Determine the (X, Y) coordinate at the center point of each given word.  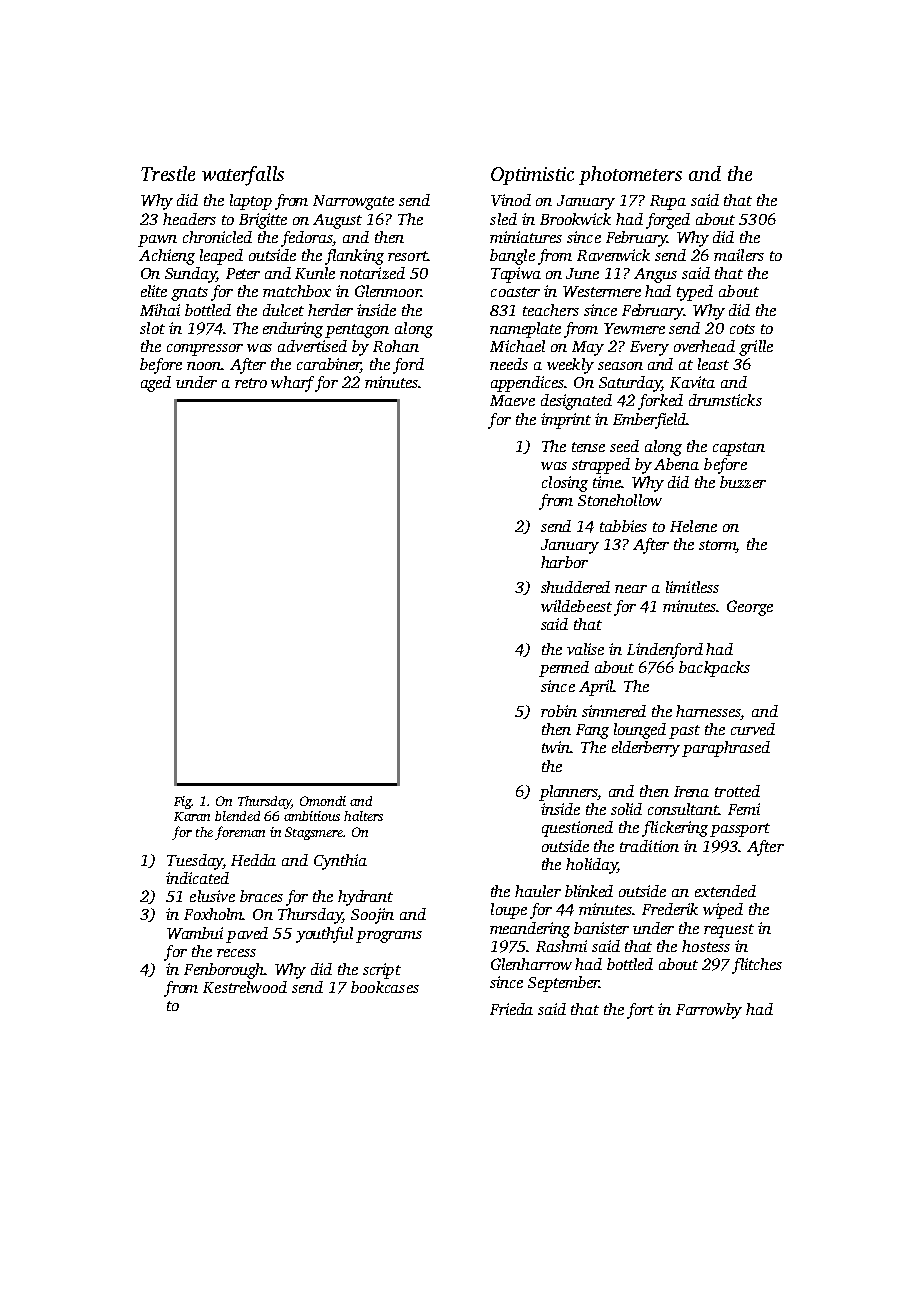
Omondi (323, 801)
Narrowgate (353, 202)
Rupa (668, 202)
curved (753, 729)
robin (559, 711)
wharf (292, 384)
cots (742, 329)
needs (509, 364)
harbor (564, 562)
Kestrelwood (245, 987)
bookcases (385, 987)
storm (718, 546)
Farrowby (709, 1011)
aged (156, 384)
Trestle (168, 173)
